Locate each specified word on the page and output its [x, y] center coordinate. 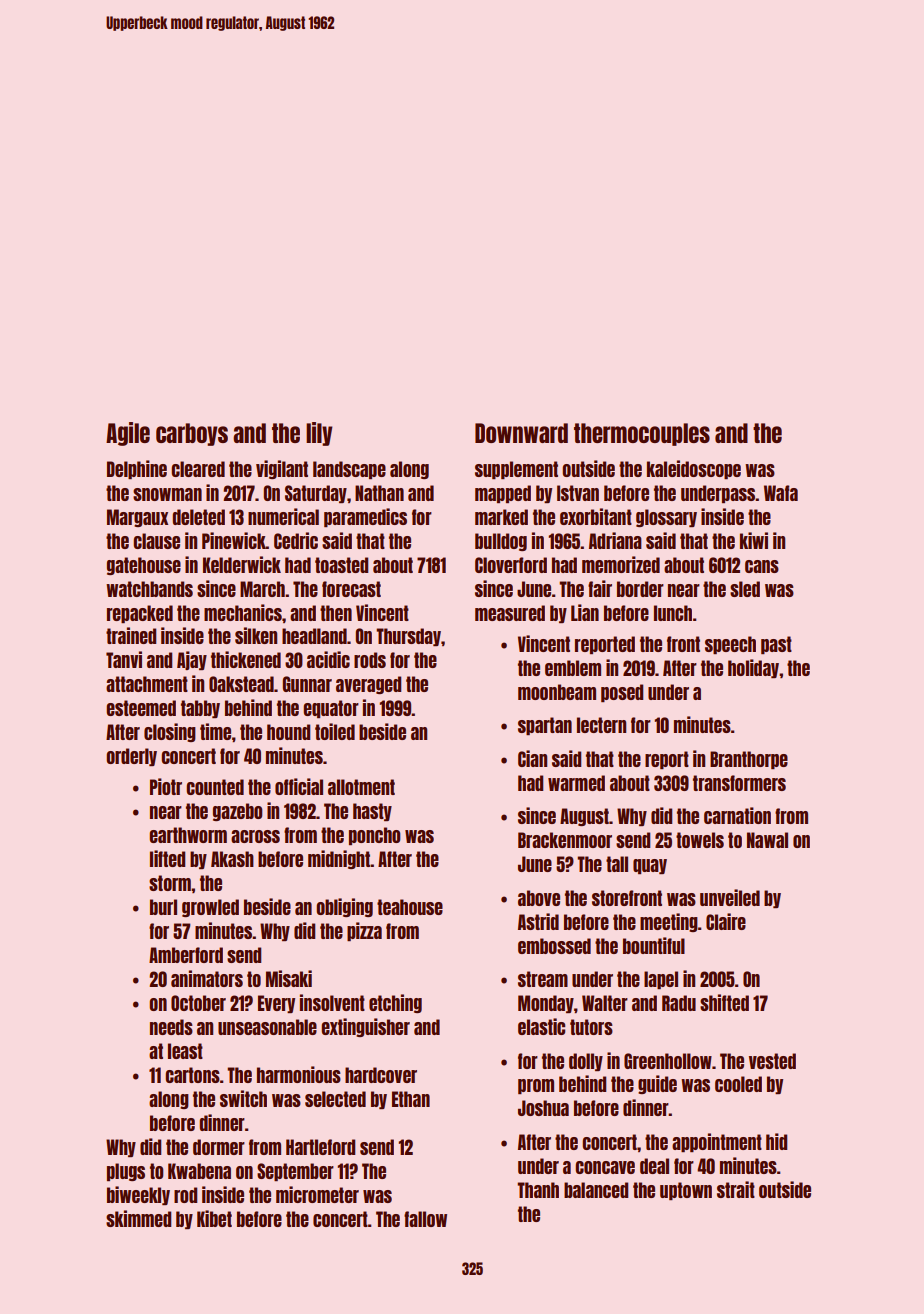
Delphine [137, 469]
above [539, 898]
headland [314, 636]
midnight [339, 859]
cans [762, 566]
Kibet [214, 1218]
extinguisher [365, 1027]
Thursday [408, 637]
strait [736, 1189]
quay [650, 866]
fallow [425, 1219]
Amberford [186, 955]
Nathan [379, 493]
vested [772, 1061]
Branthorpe [749, 760]
